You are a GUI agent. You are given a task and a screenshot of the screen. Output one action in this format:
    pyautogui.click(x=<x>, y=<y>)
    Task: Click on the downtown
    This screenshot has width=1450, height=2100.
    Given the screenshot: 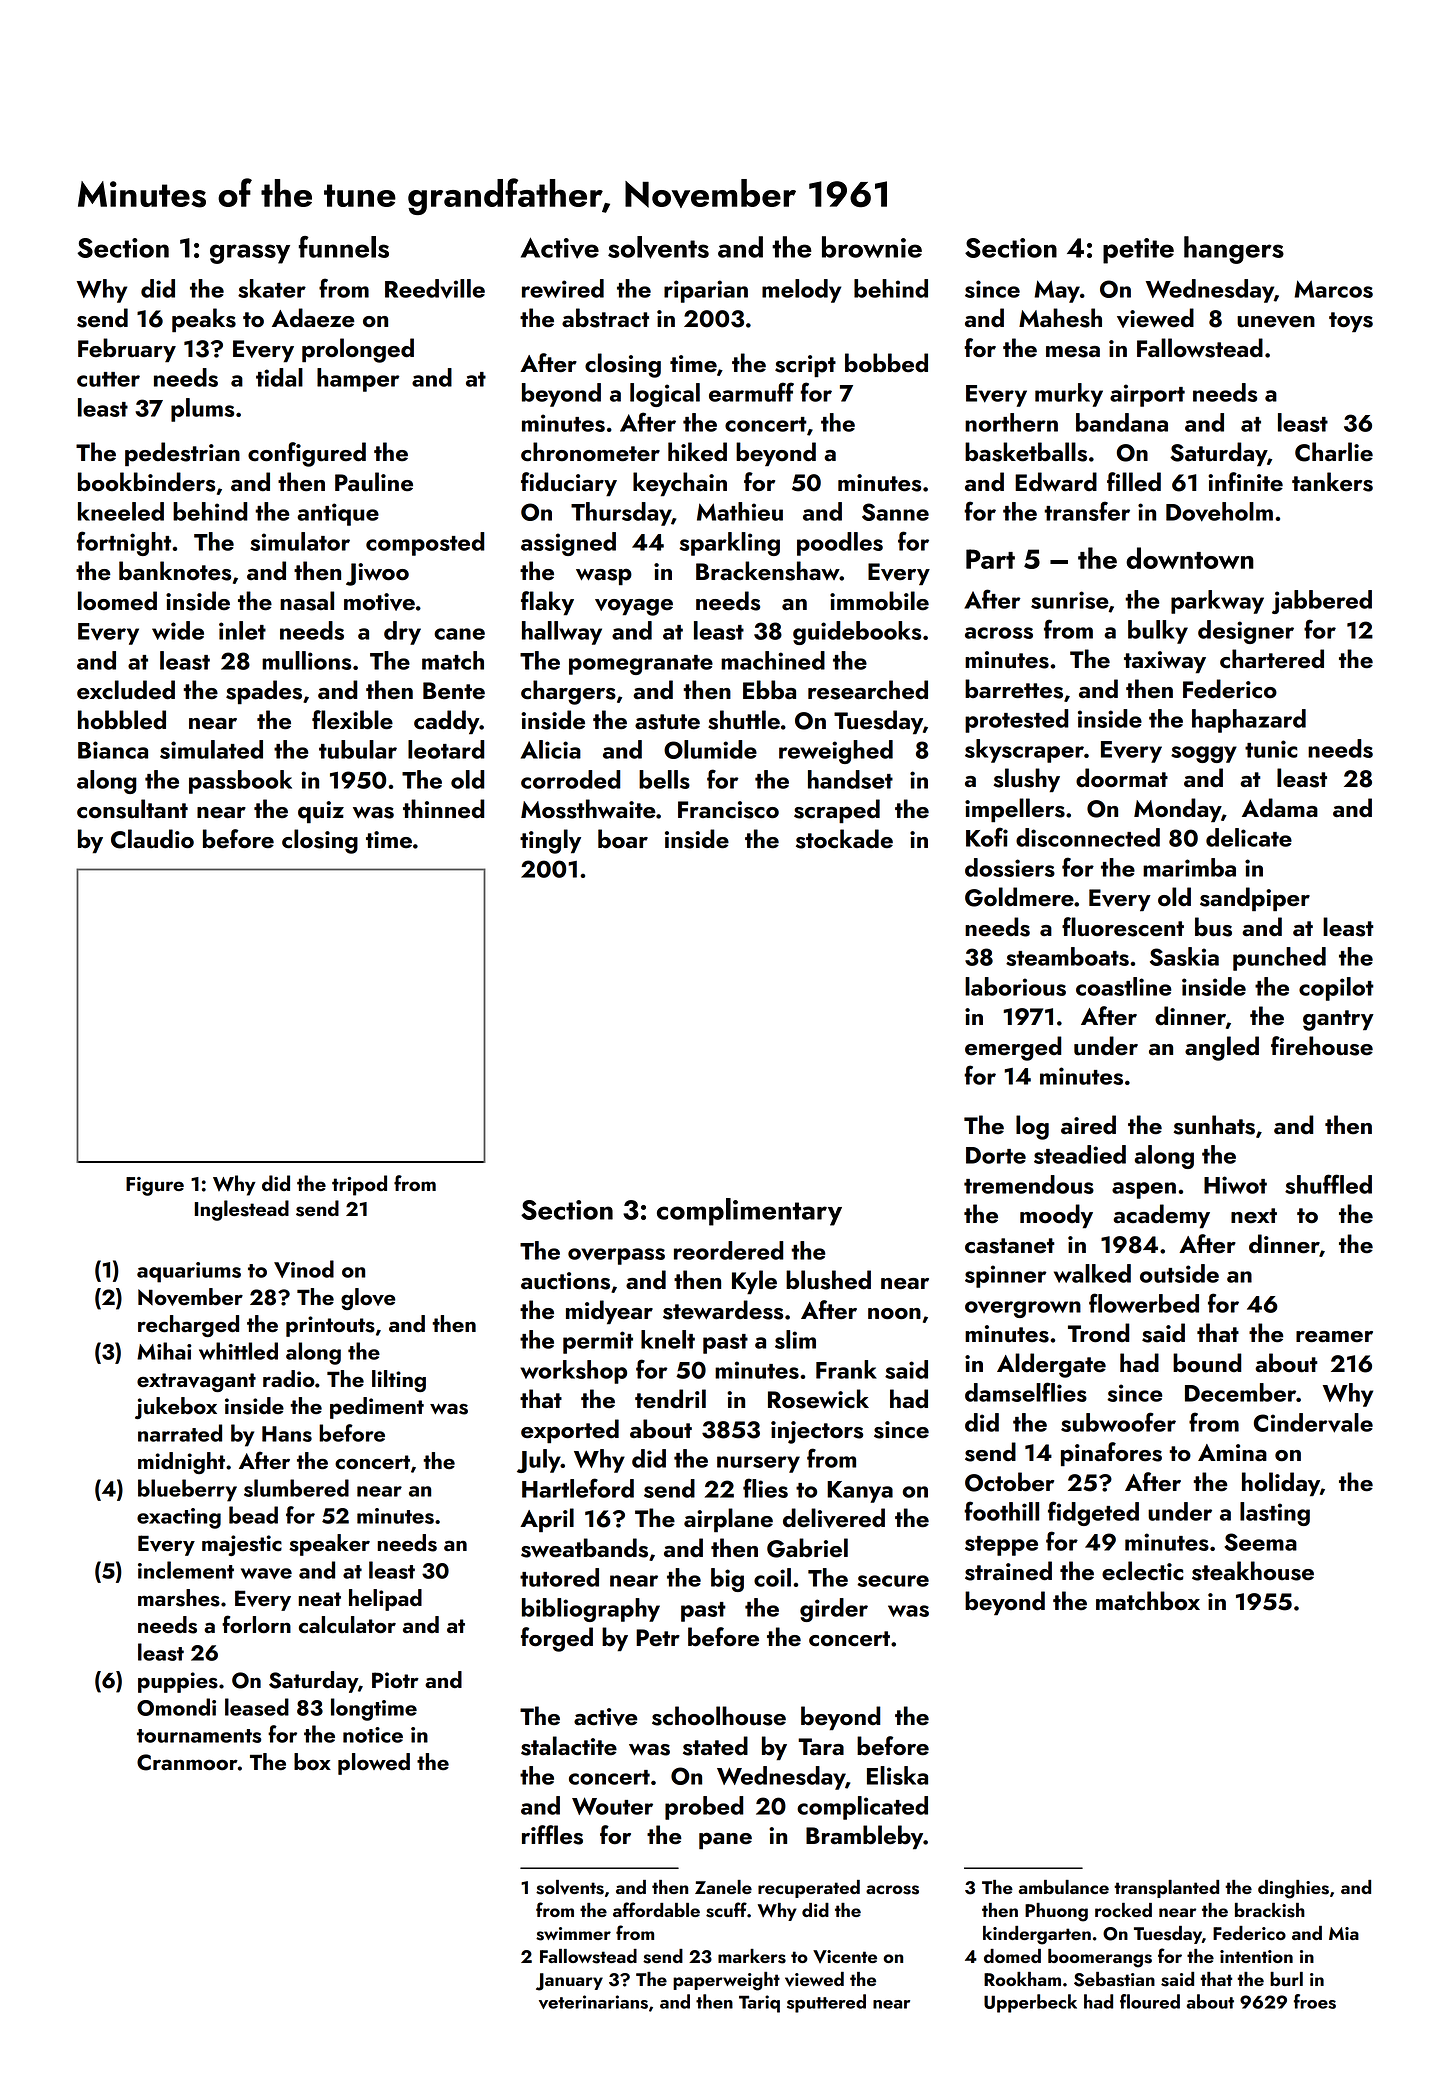 What is the action you would take?
    pyautogui.click(x=1190, y=558)
